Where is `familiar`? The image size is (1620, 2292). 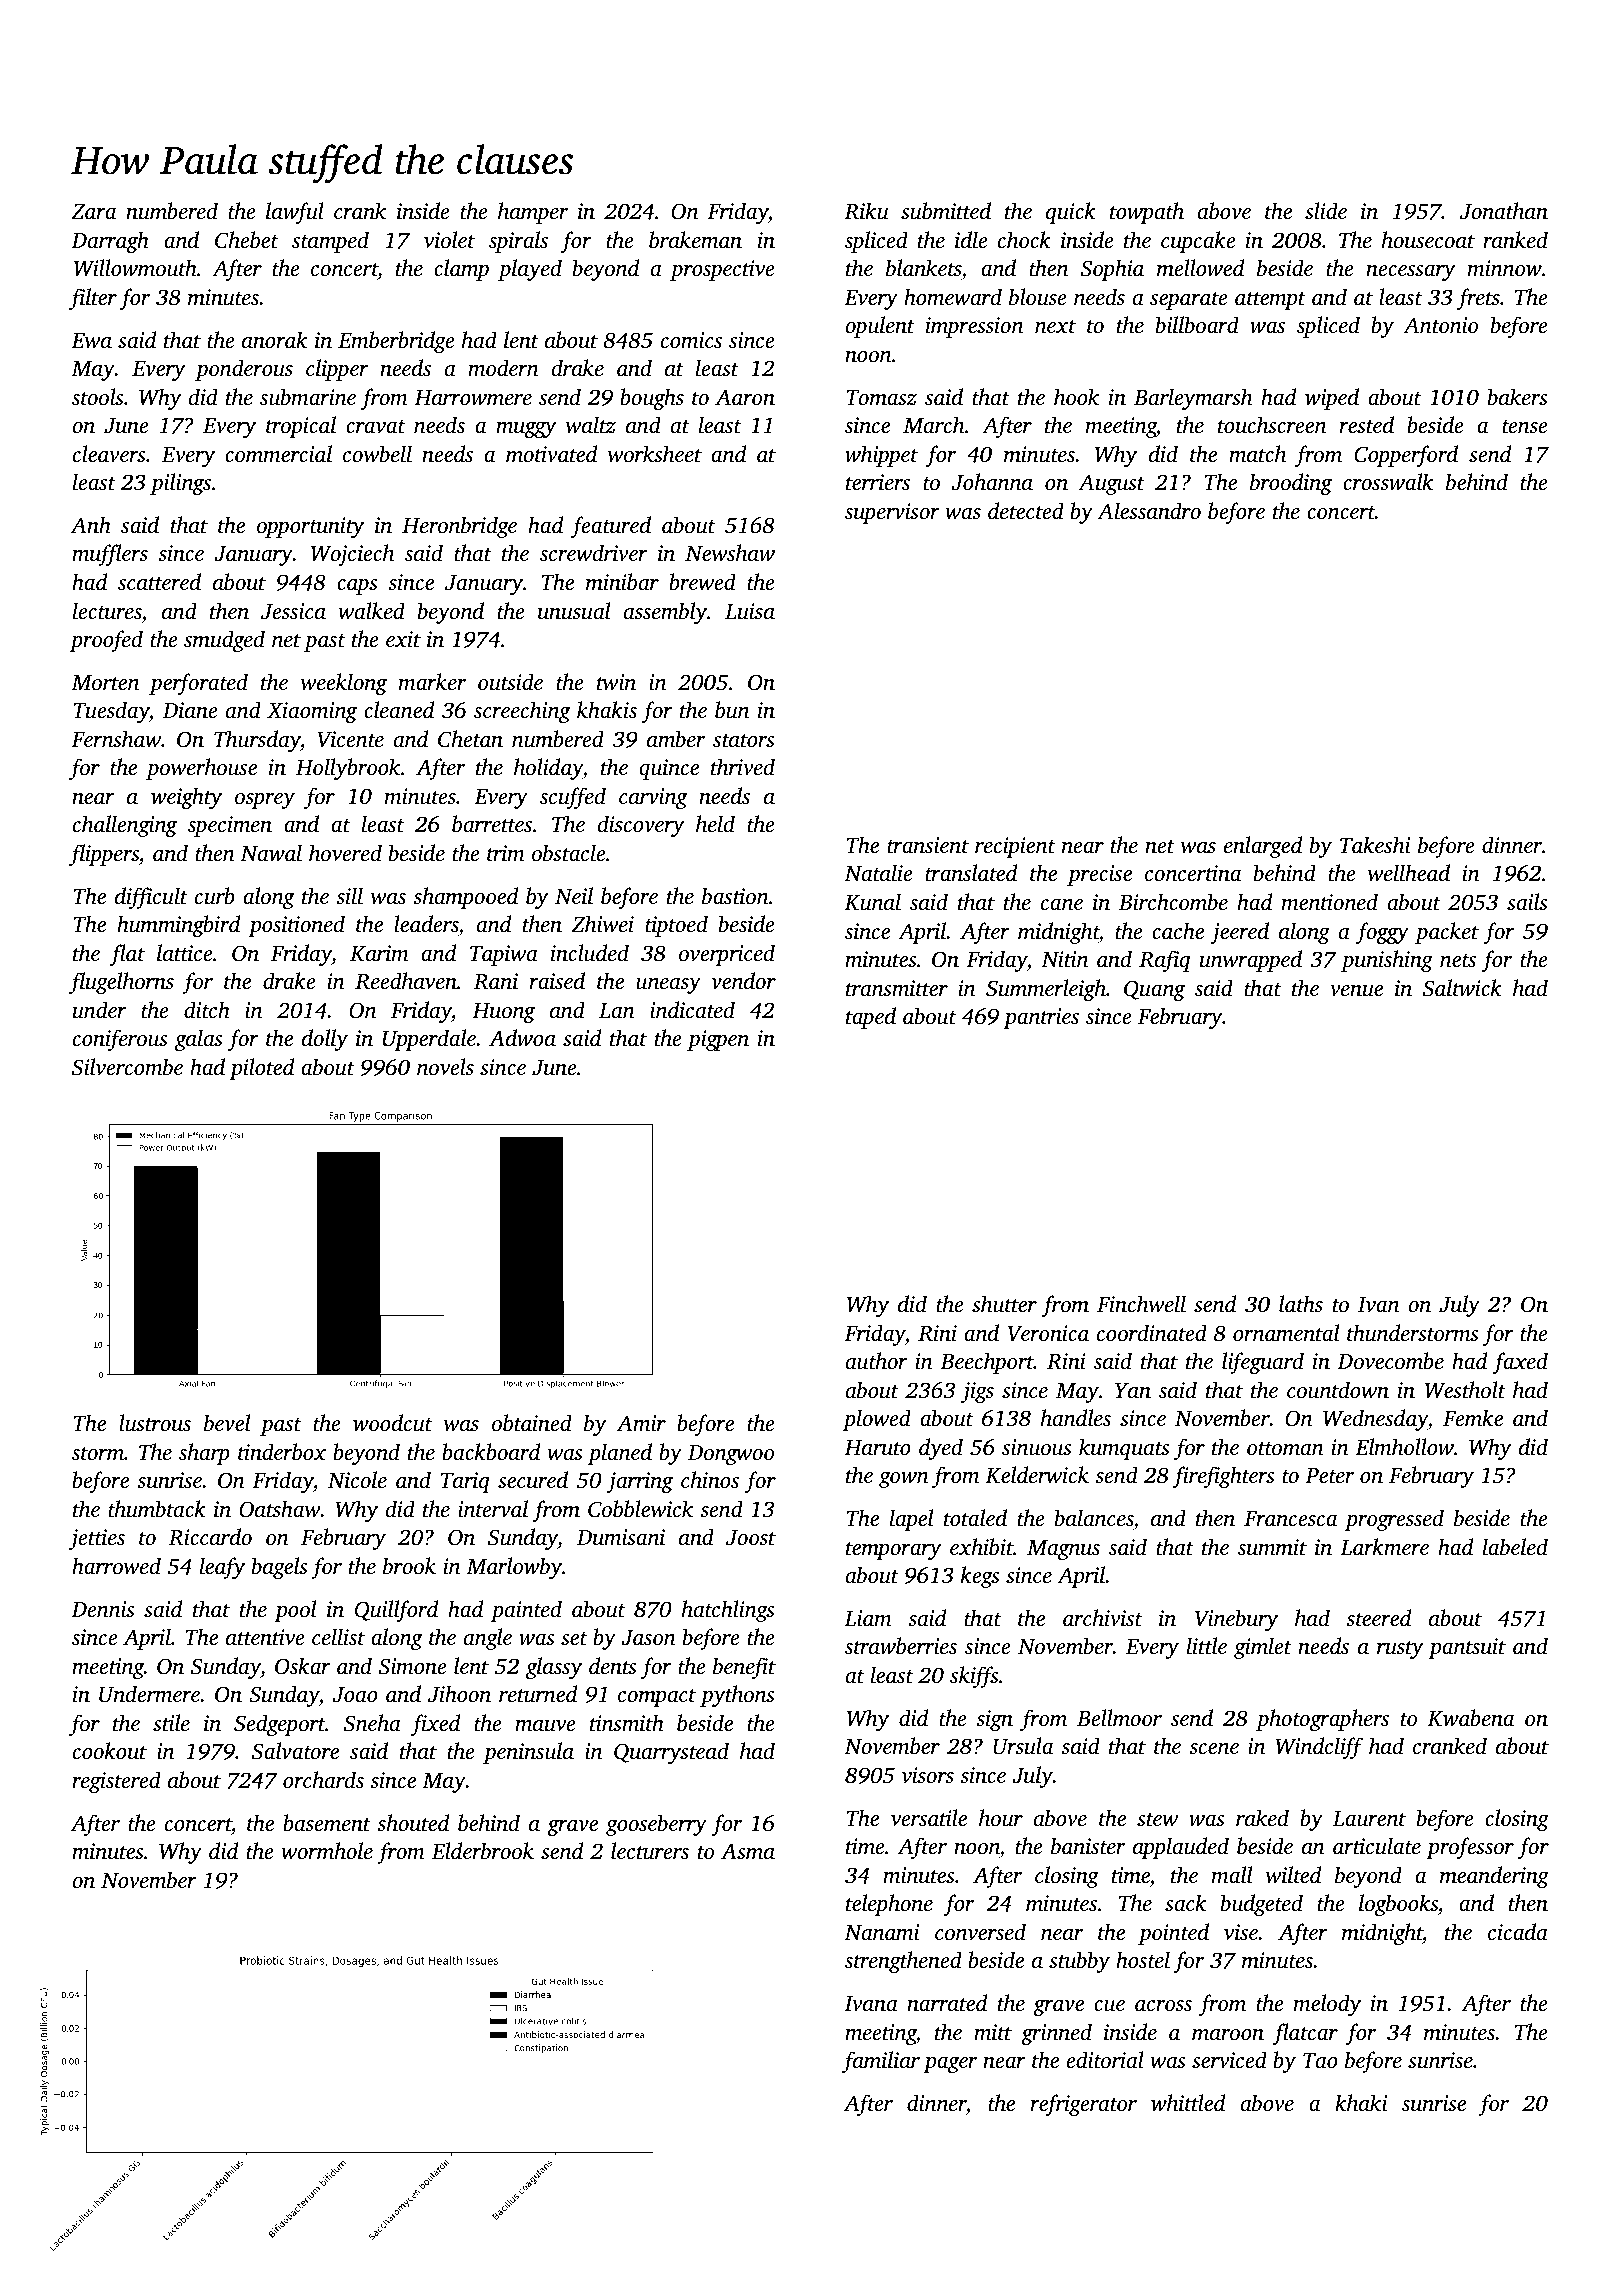 familiar is located at coordinates (881, 2062).
